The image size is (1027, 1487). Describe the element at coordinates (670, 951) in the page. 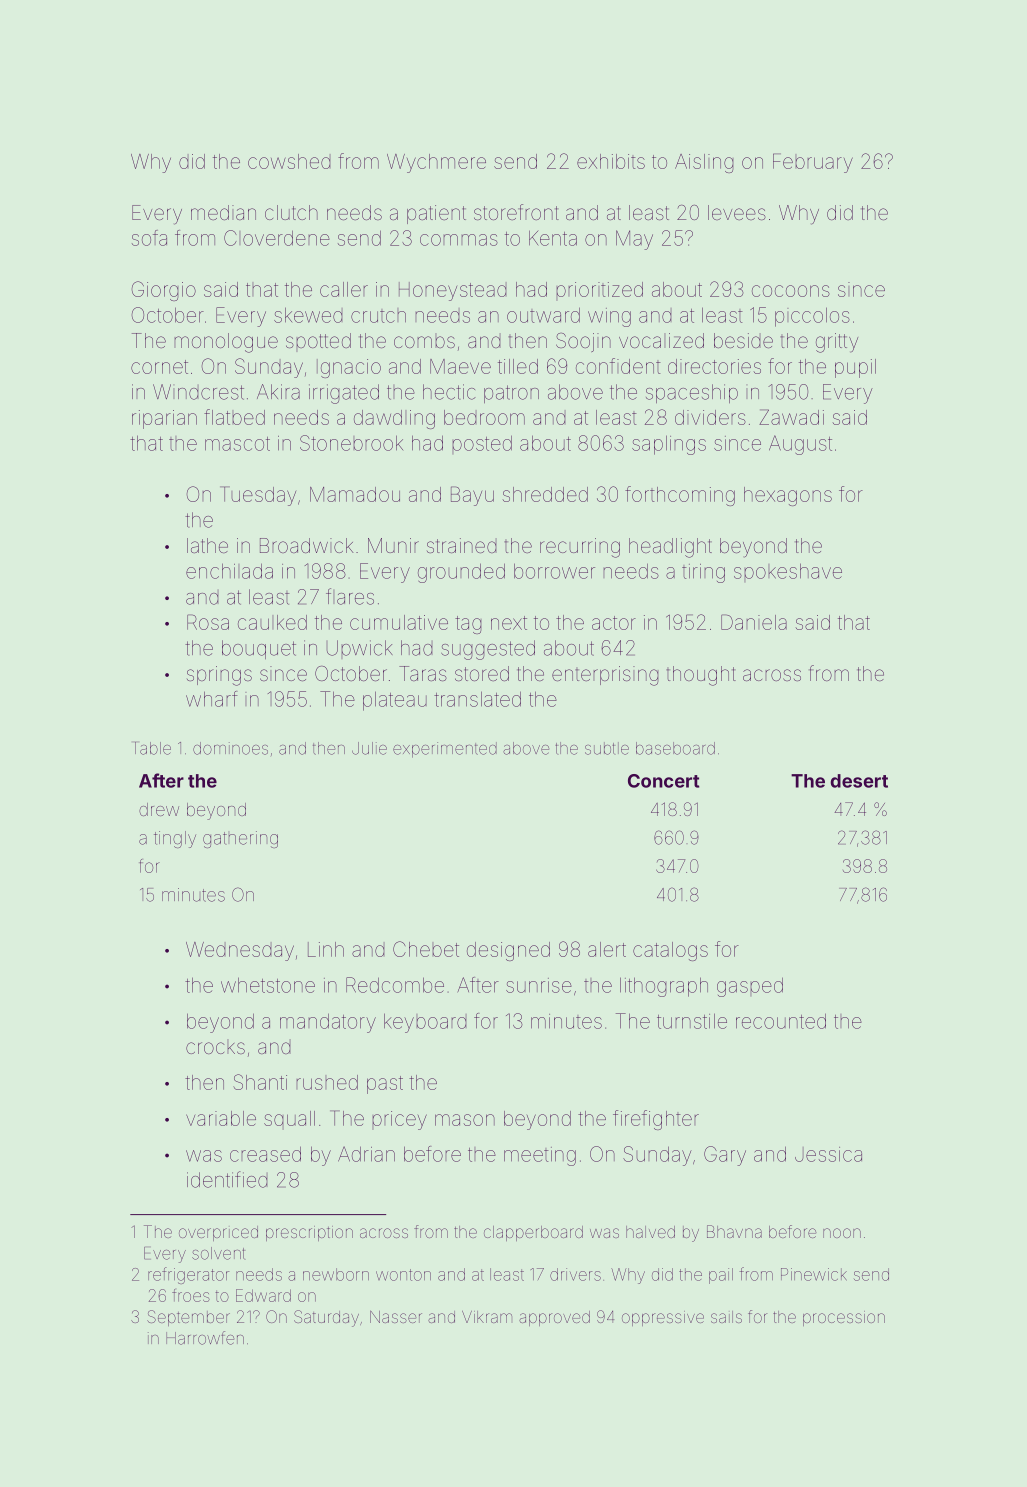

I see `catalogs` at that location.
